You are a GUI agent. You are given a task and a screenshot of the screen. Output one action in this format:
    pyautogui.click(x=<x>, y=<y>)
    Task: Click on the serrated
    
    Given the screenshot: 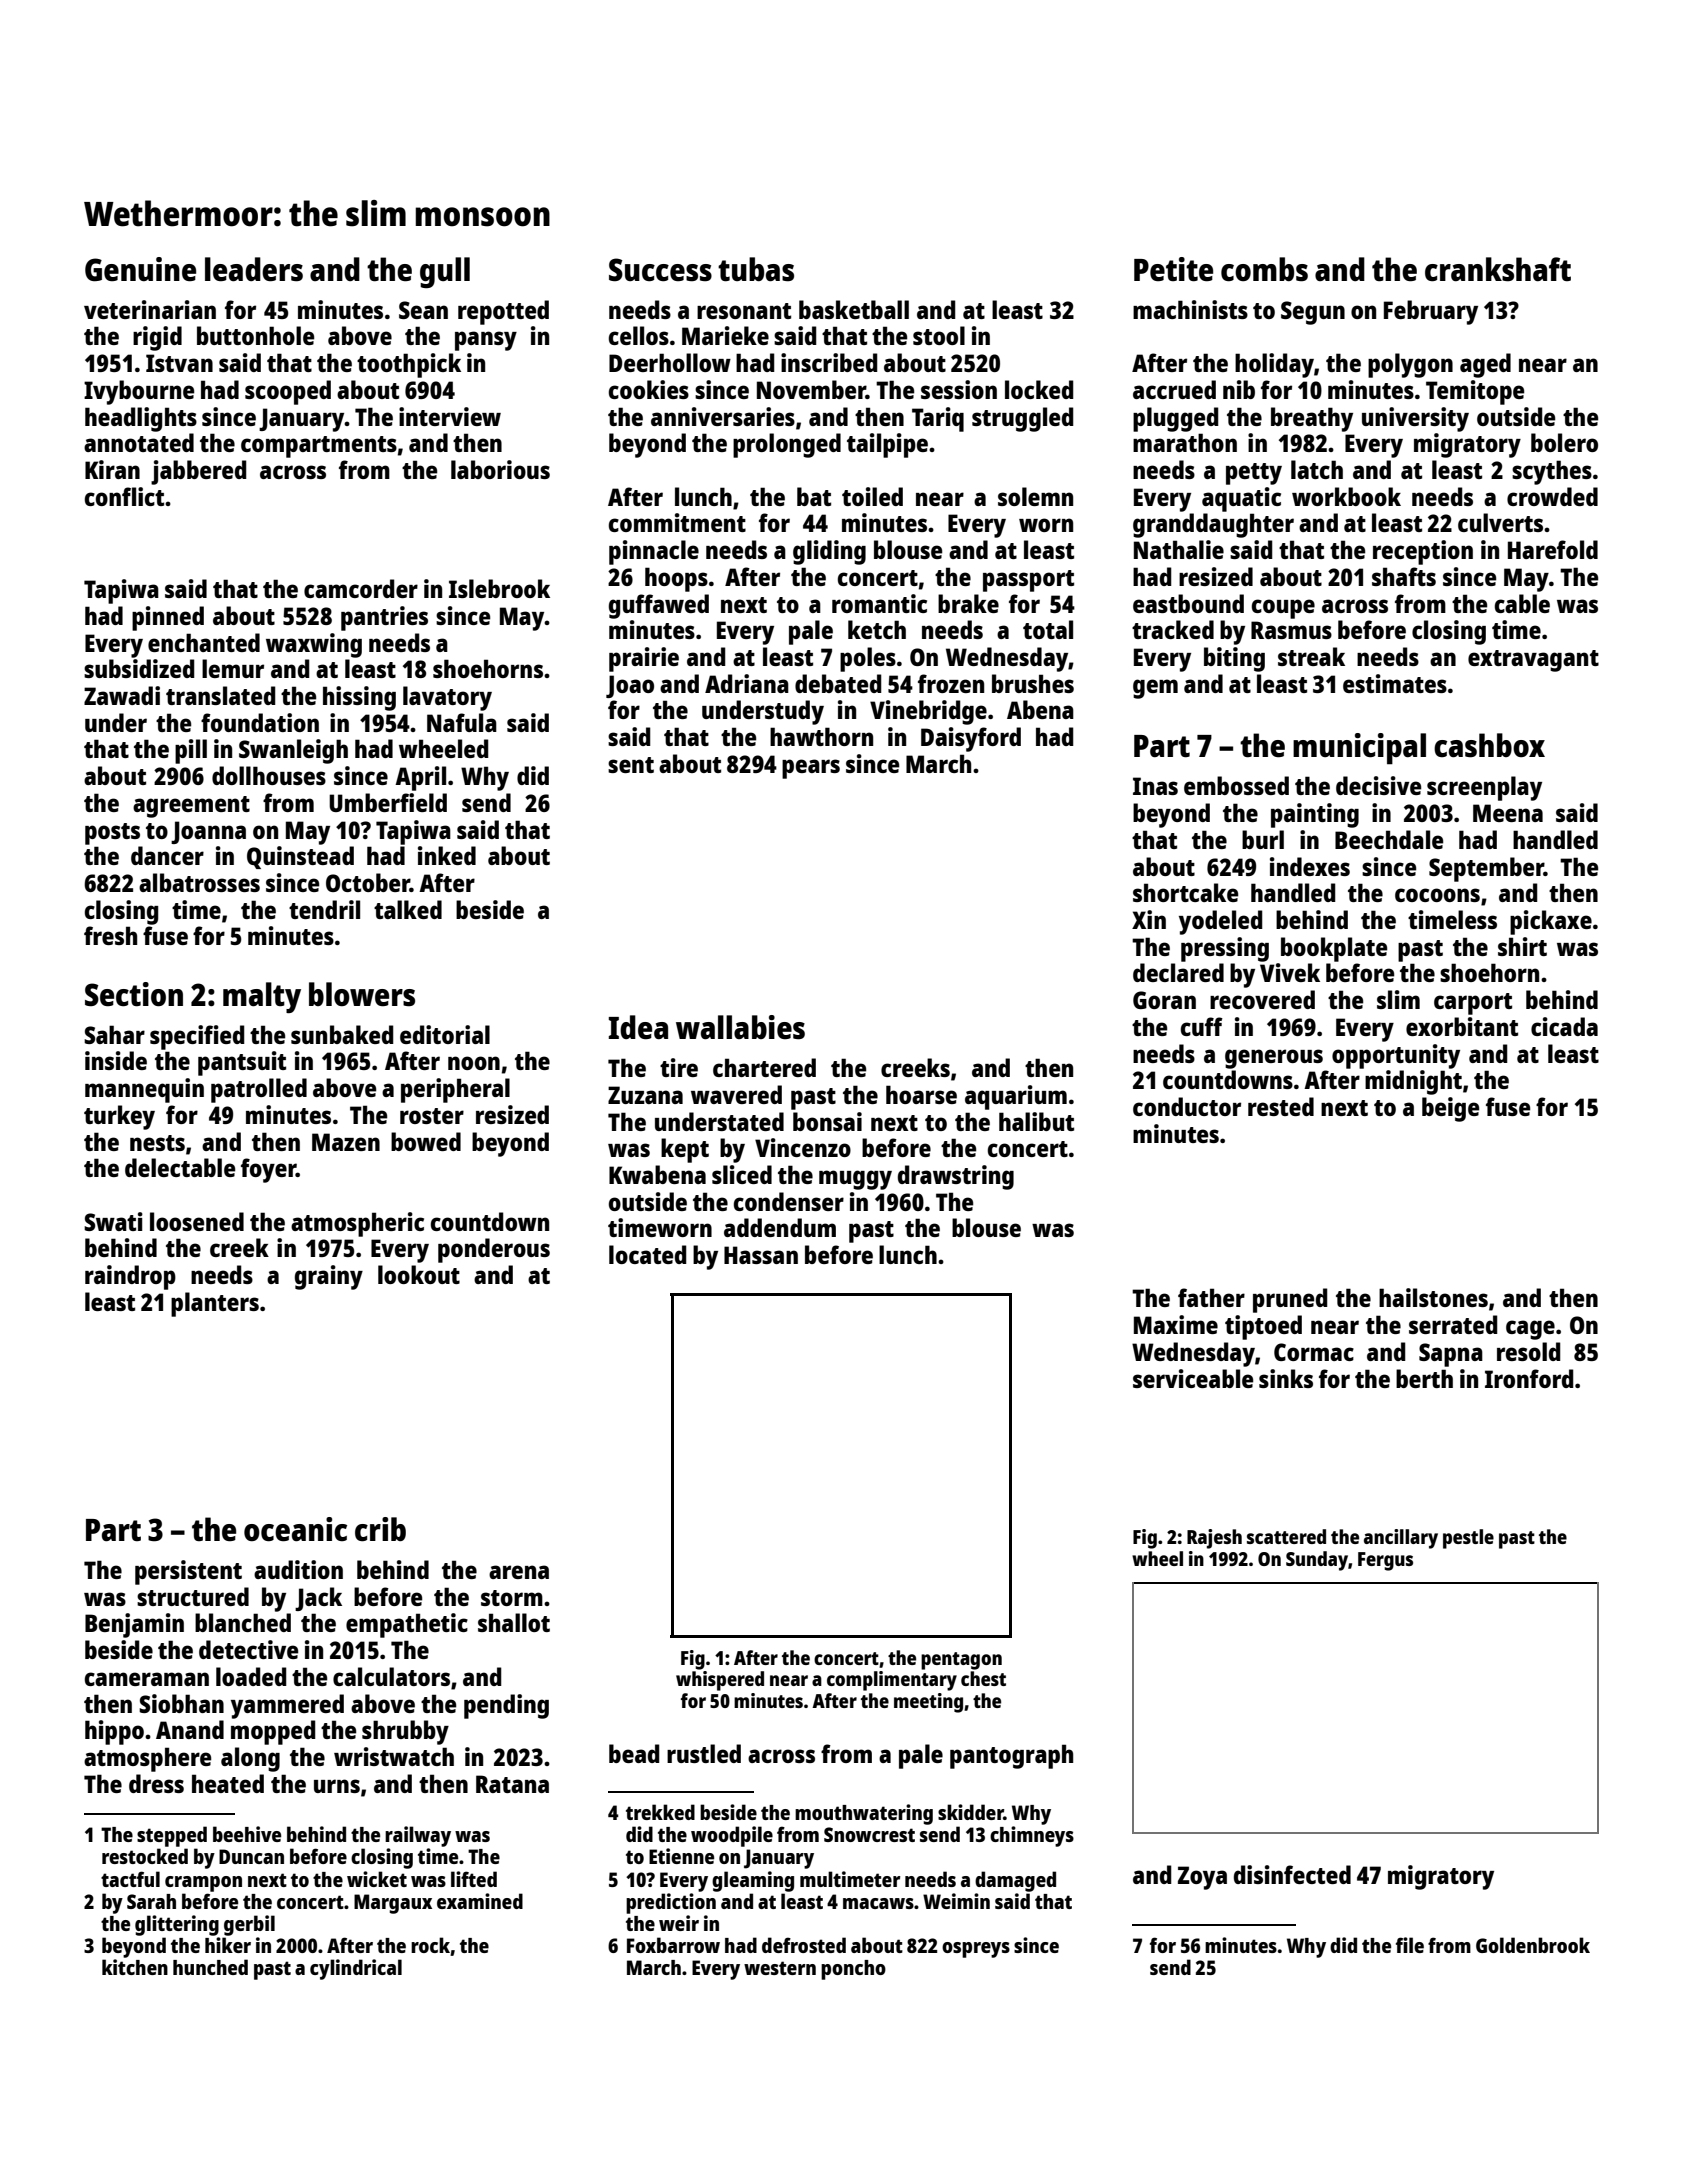 What is the action you would take?
    pyautogui.click(x=1453, y=1324)
